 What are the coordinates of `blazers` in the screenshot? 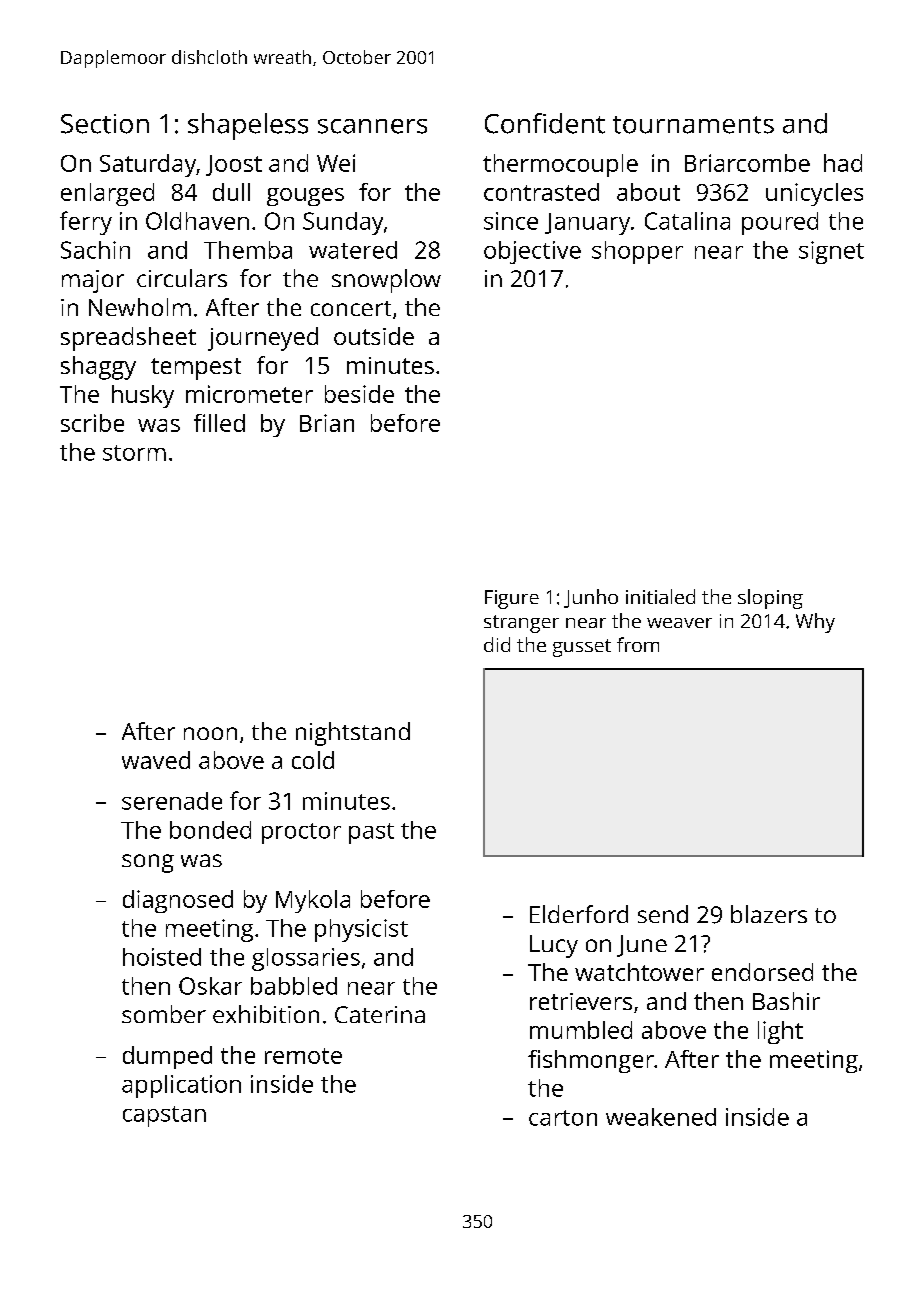 It's located at (769, 914).
